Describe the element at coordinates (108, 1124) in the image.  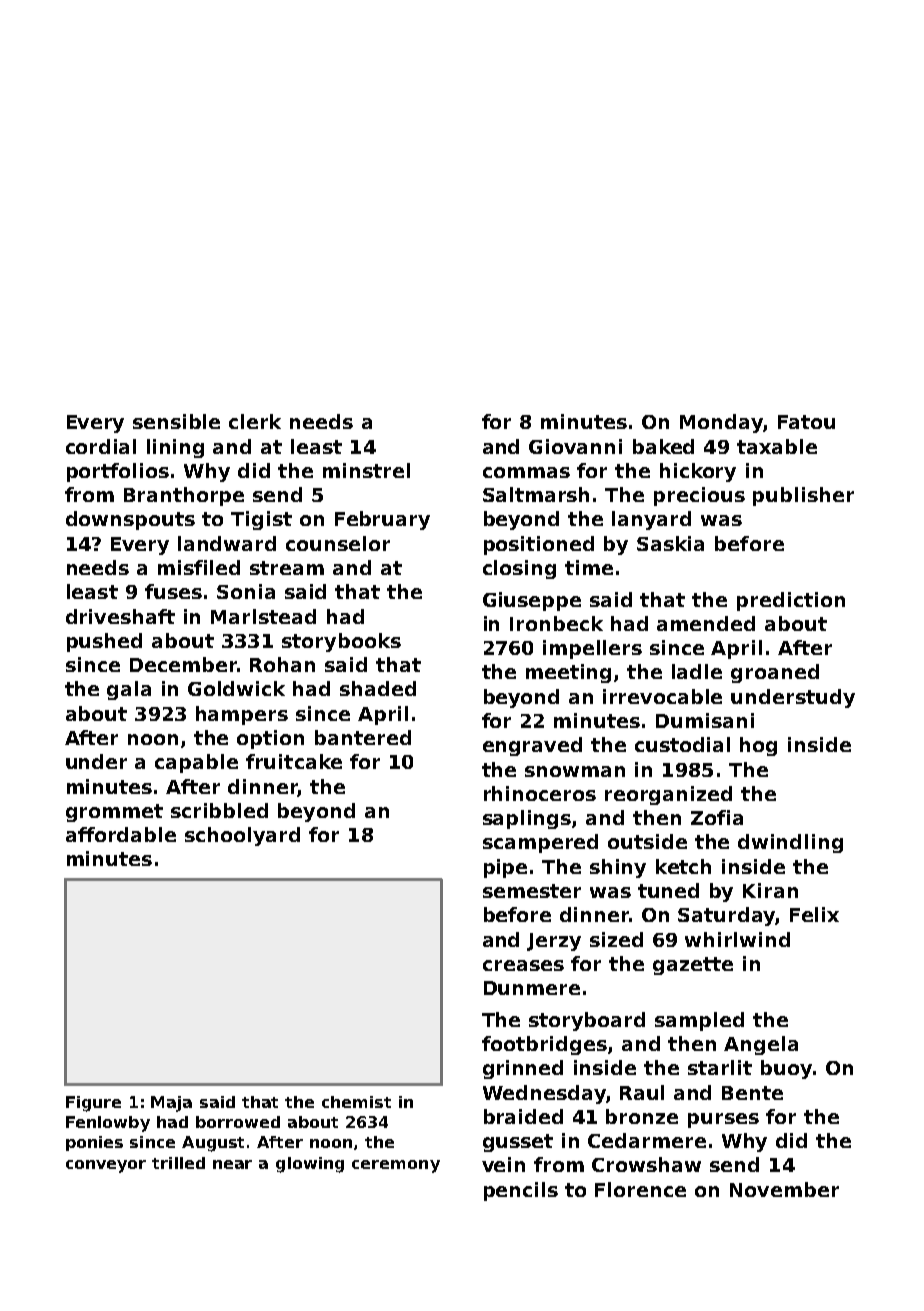
I see `Fenlowby` at that location.
